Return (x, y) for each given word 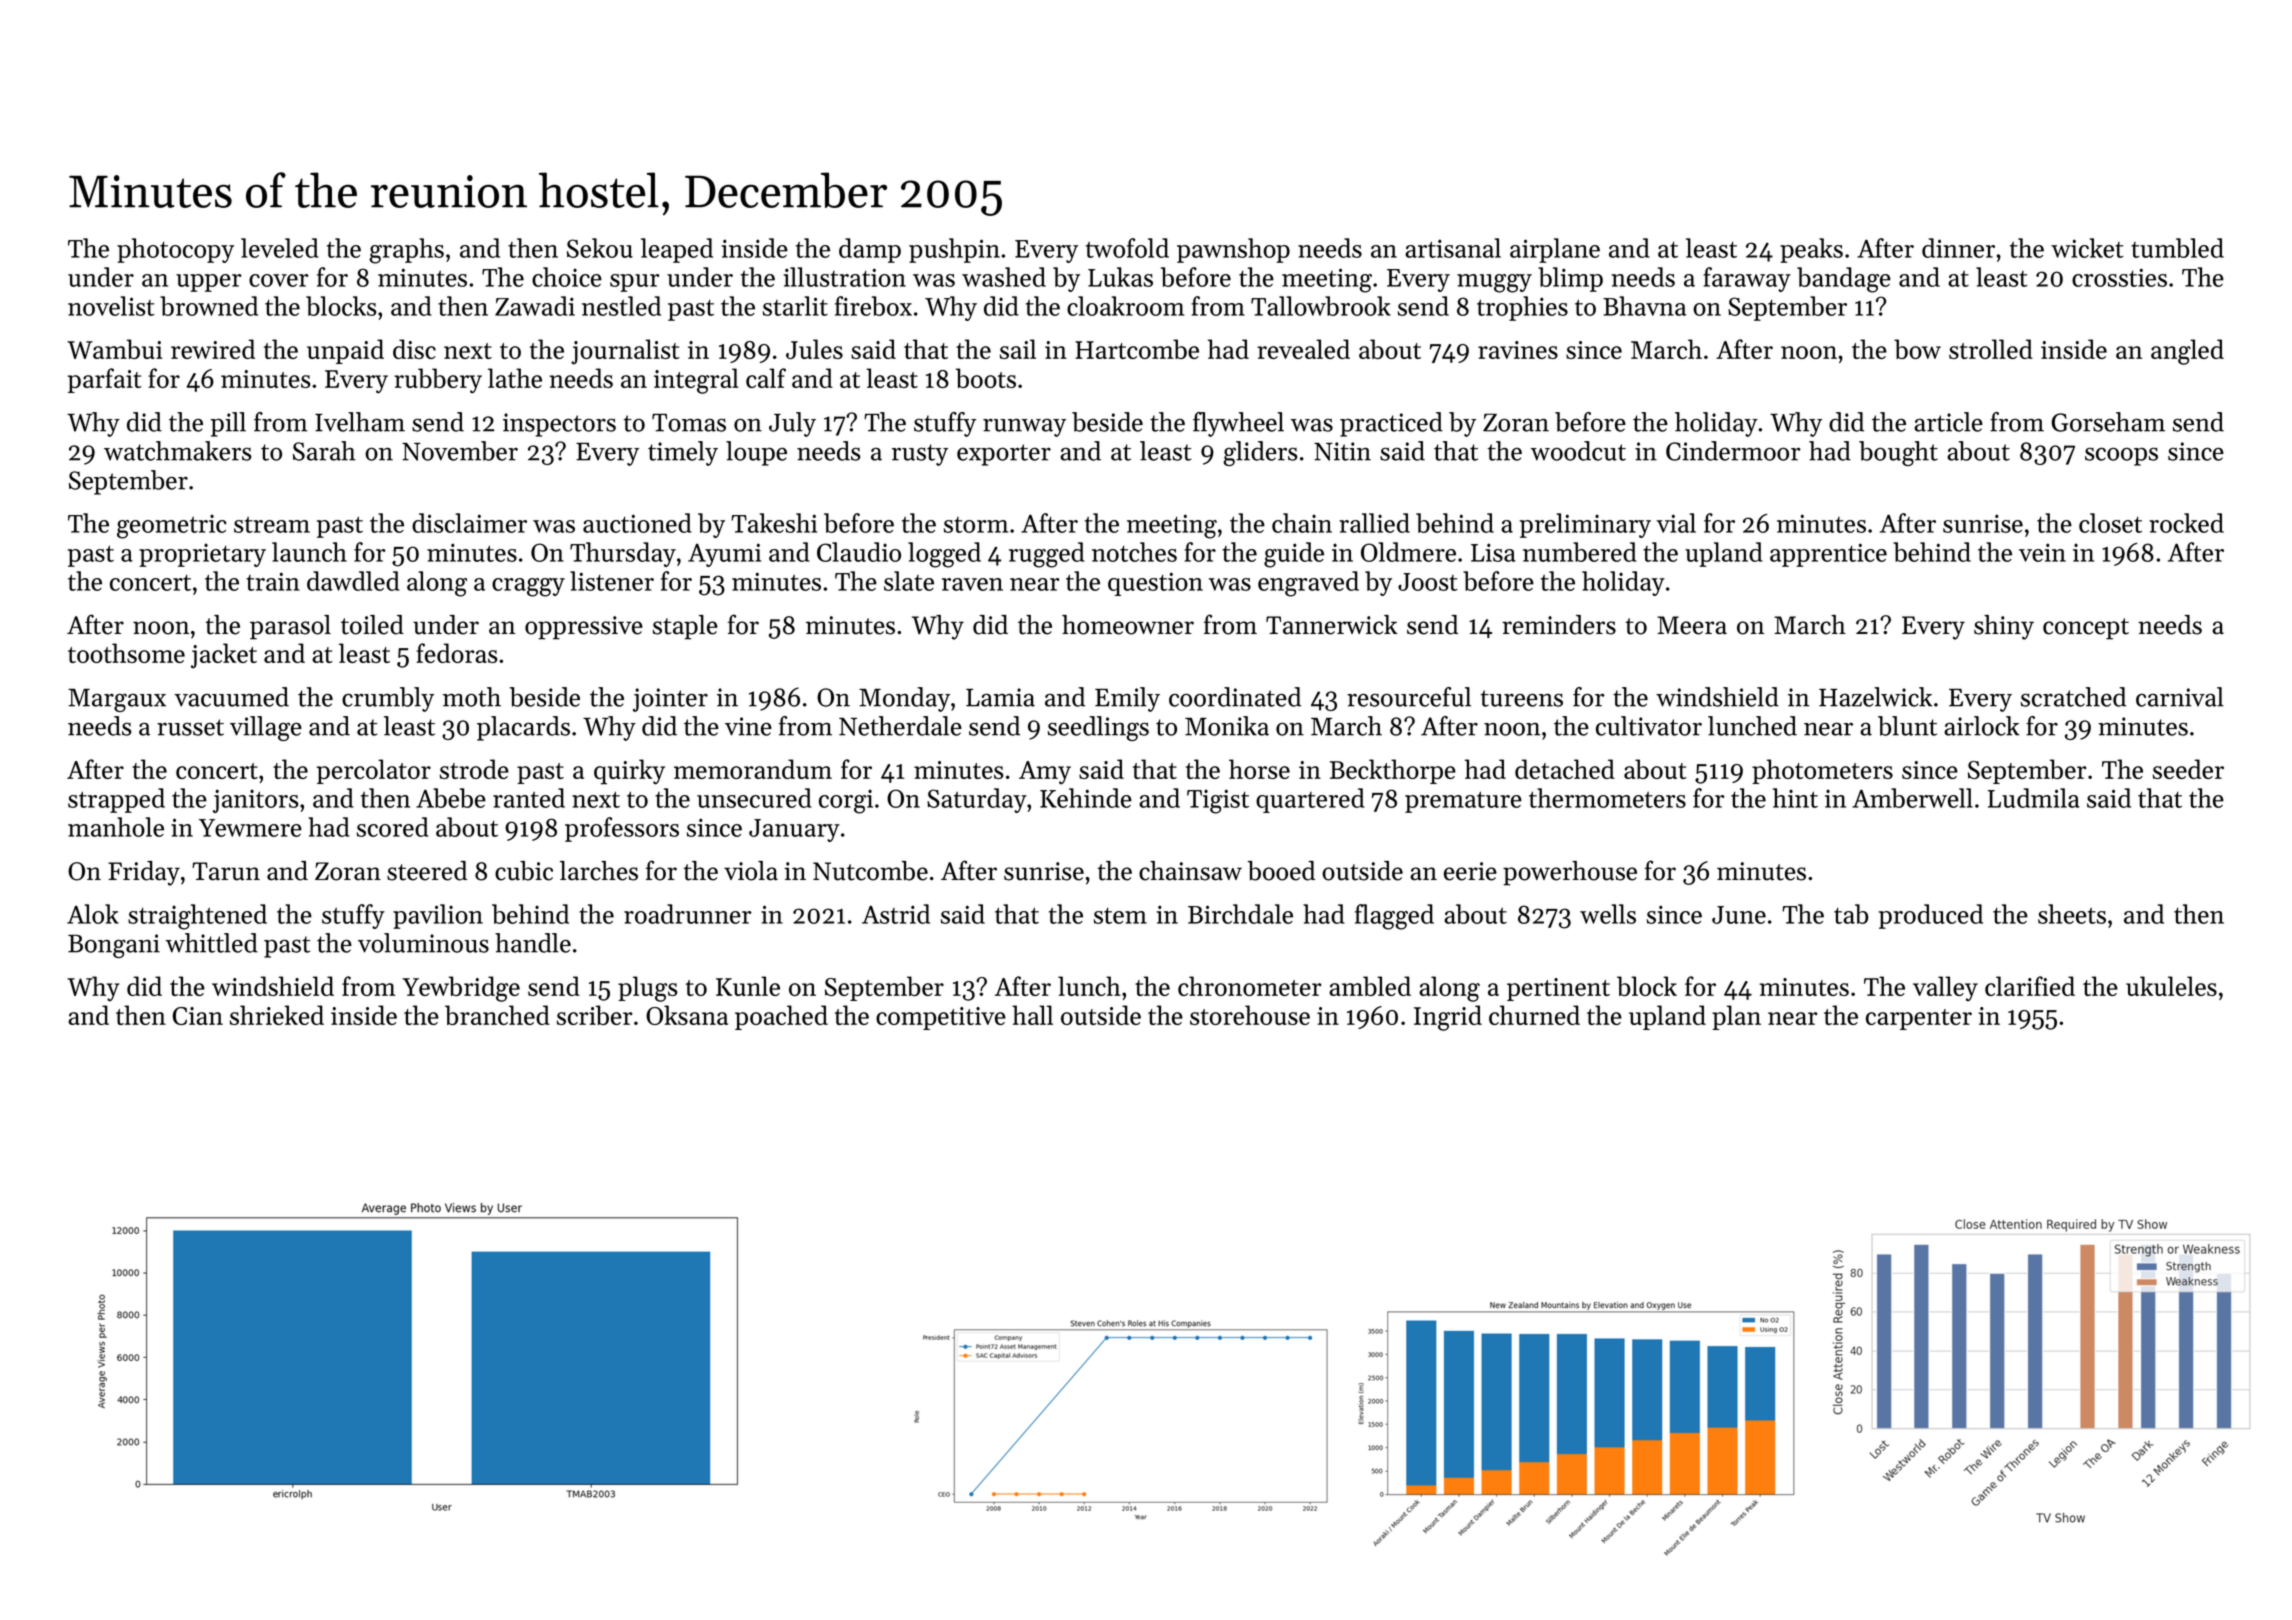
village (266, 728)
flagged (1394, 917)
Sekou (600, 248)
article (1948, 422)
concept (2086, 629)
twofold (1127, 248)
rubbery (438, 380)
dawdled (353, 581)
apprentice (1828, 555)
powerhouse (1570, 873)
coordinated (1235, 697)
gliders (1260, 453)
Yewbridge (461, 989)
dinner (1958, 248)
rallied (1374, 523)
